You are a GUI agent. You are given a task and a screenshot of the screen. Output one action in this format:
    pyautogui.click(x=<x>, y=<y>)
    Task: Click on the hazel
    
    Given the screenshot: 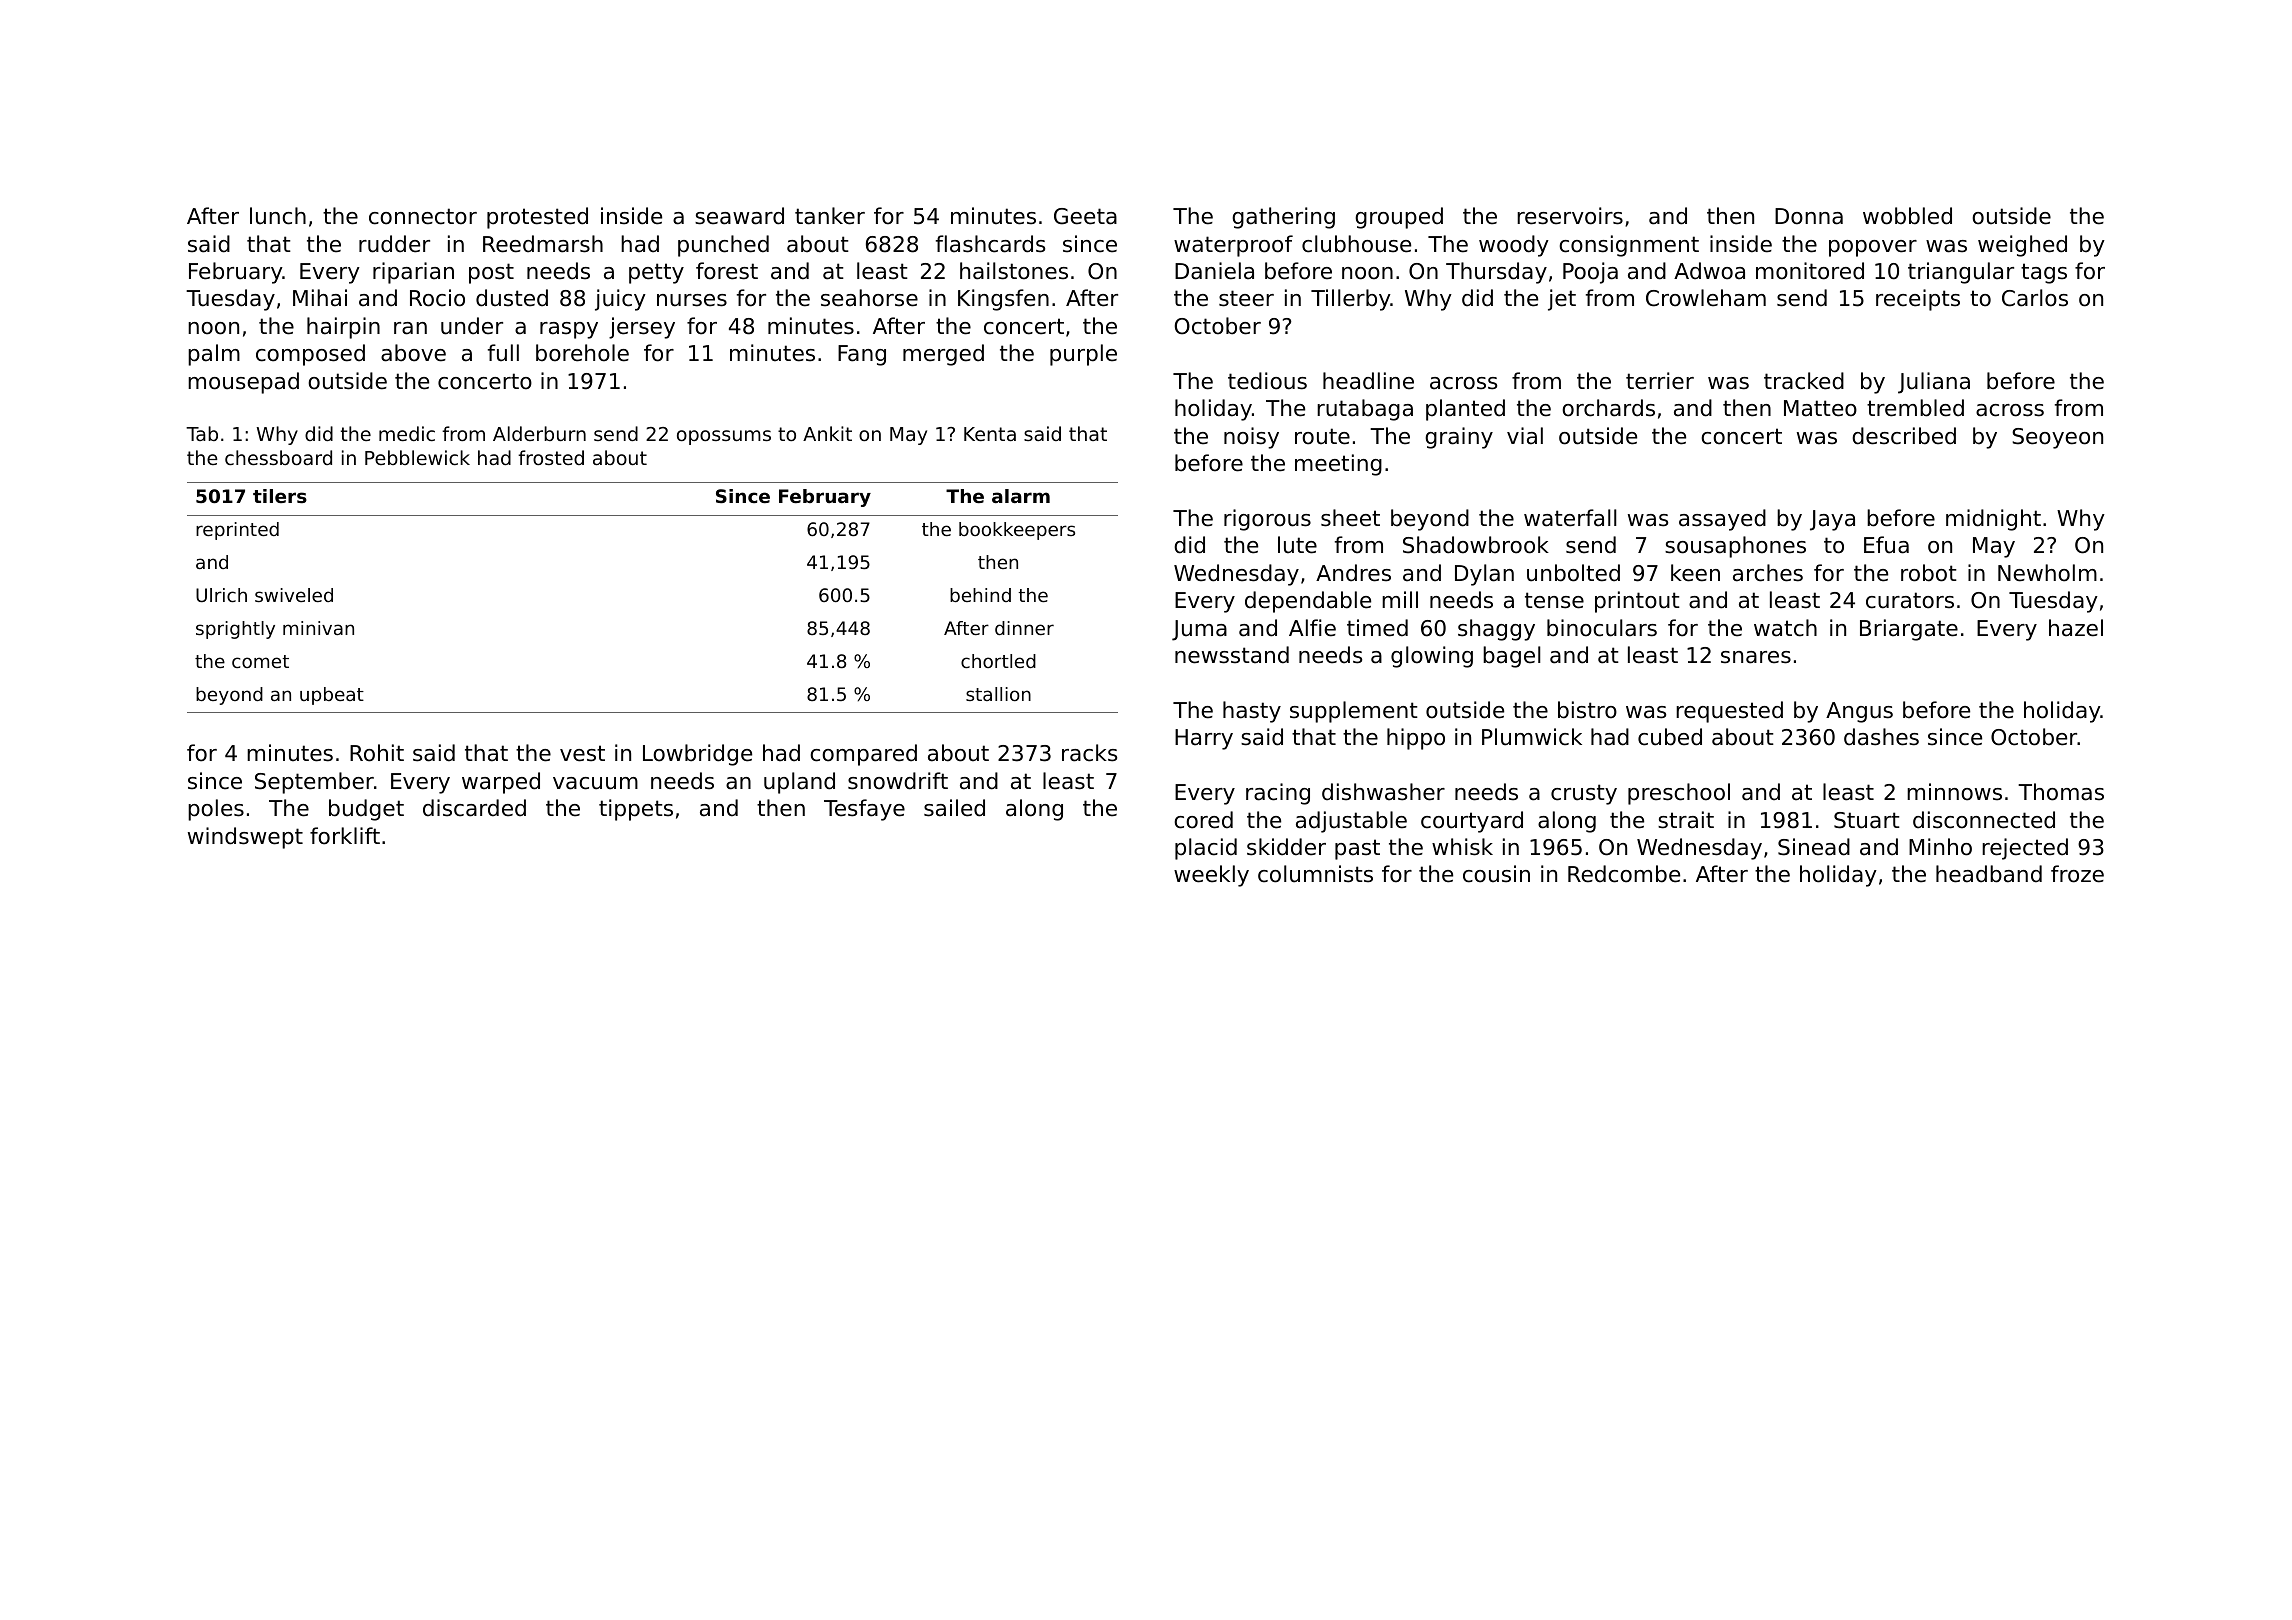 What is the action you would take?
    pyautogui.click(x=2076, y=628)
